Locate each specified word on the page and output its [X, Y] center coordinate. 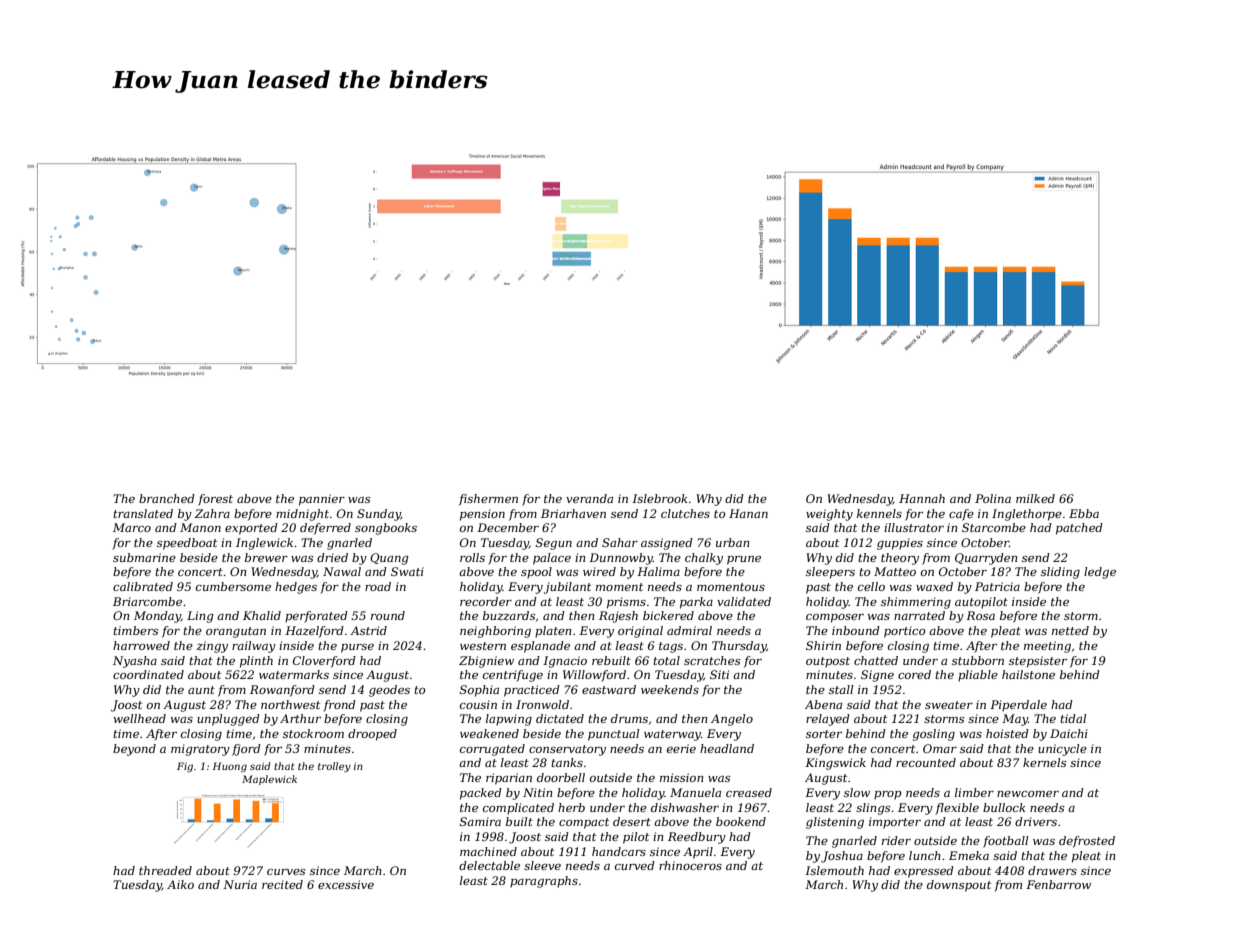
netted [1070, 630]
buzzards [509, 615]
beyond [134, 750]
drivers [1036, 821]
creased [749, 792]
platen [553, 632]
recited [282, 884]
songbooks [386, 529]
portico [905, 632]
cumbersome [233, 586]
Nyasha [135, 662]
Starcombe [994, 527]
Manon [200, 527]
